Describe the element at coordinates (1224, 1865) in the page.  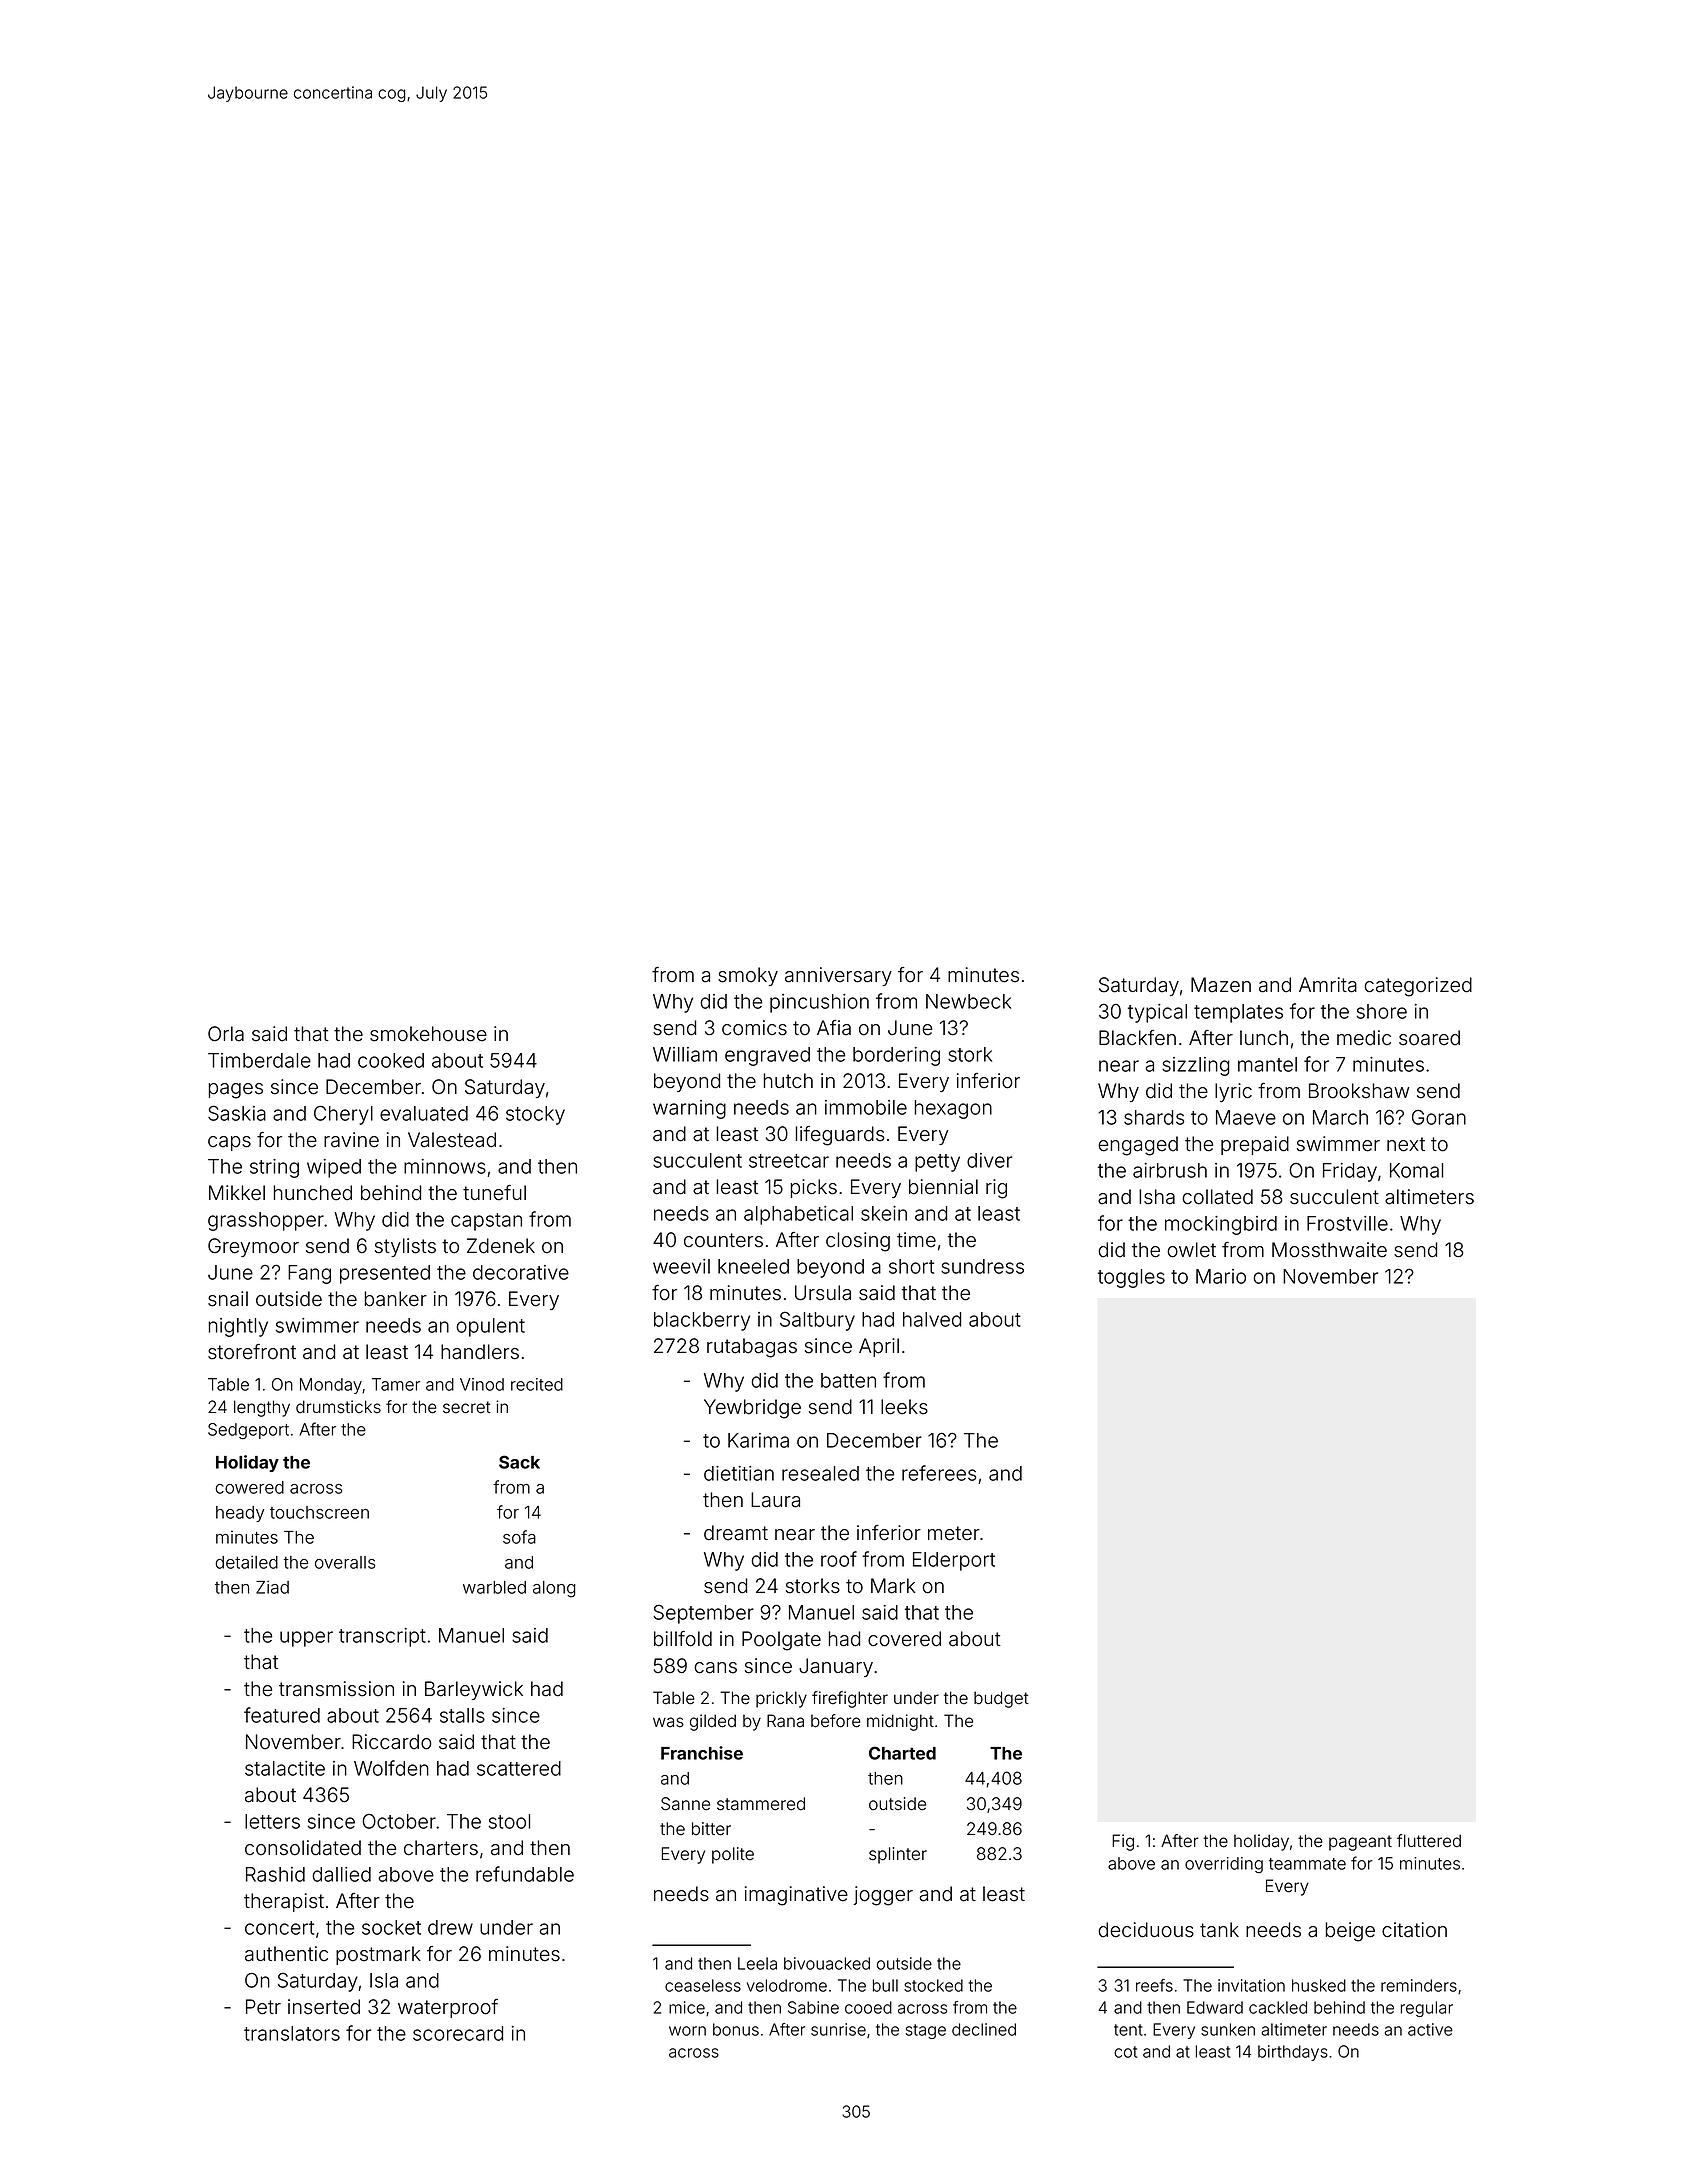
I see `overriding` at that location.
